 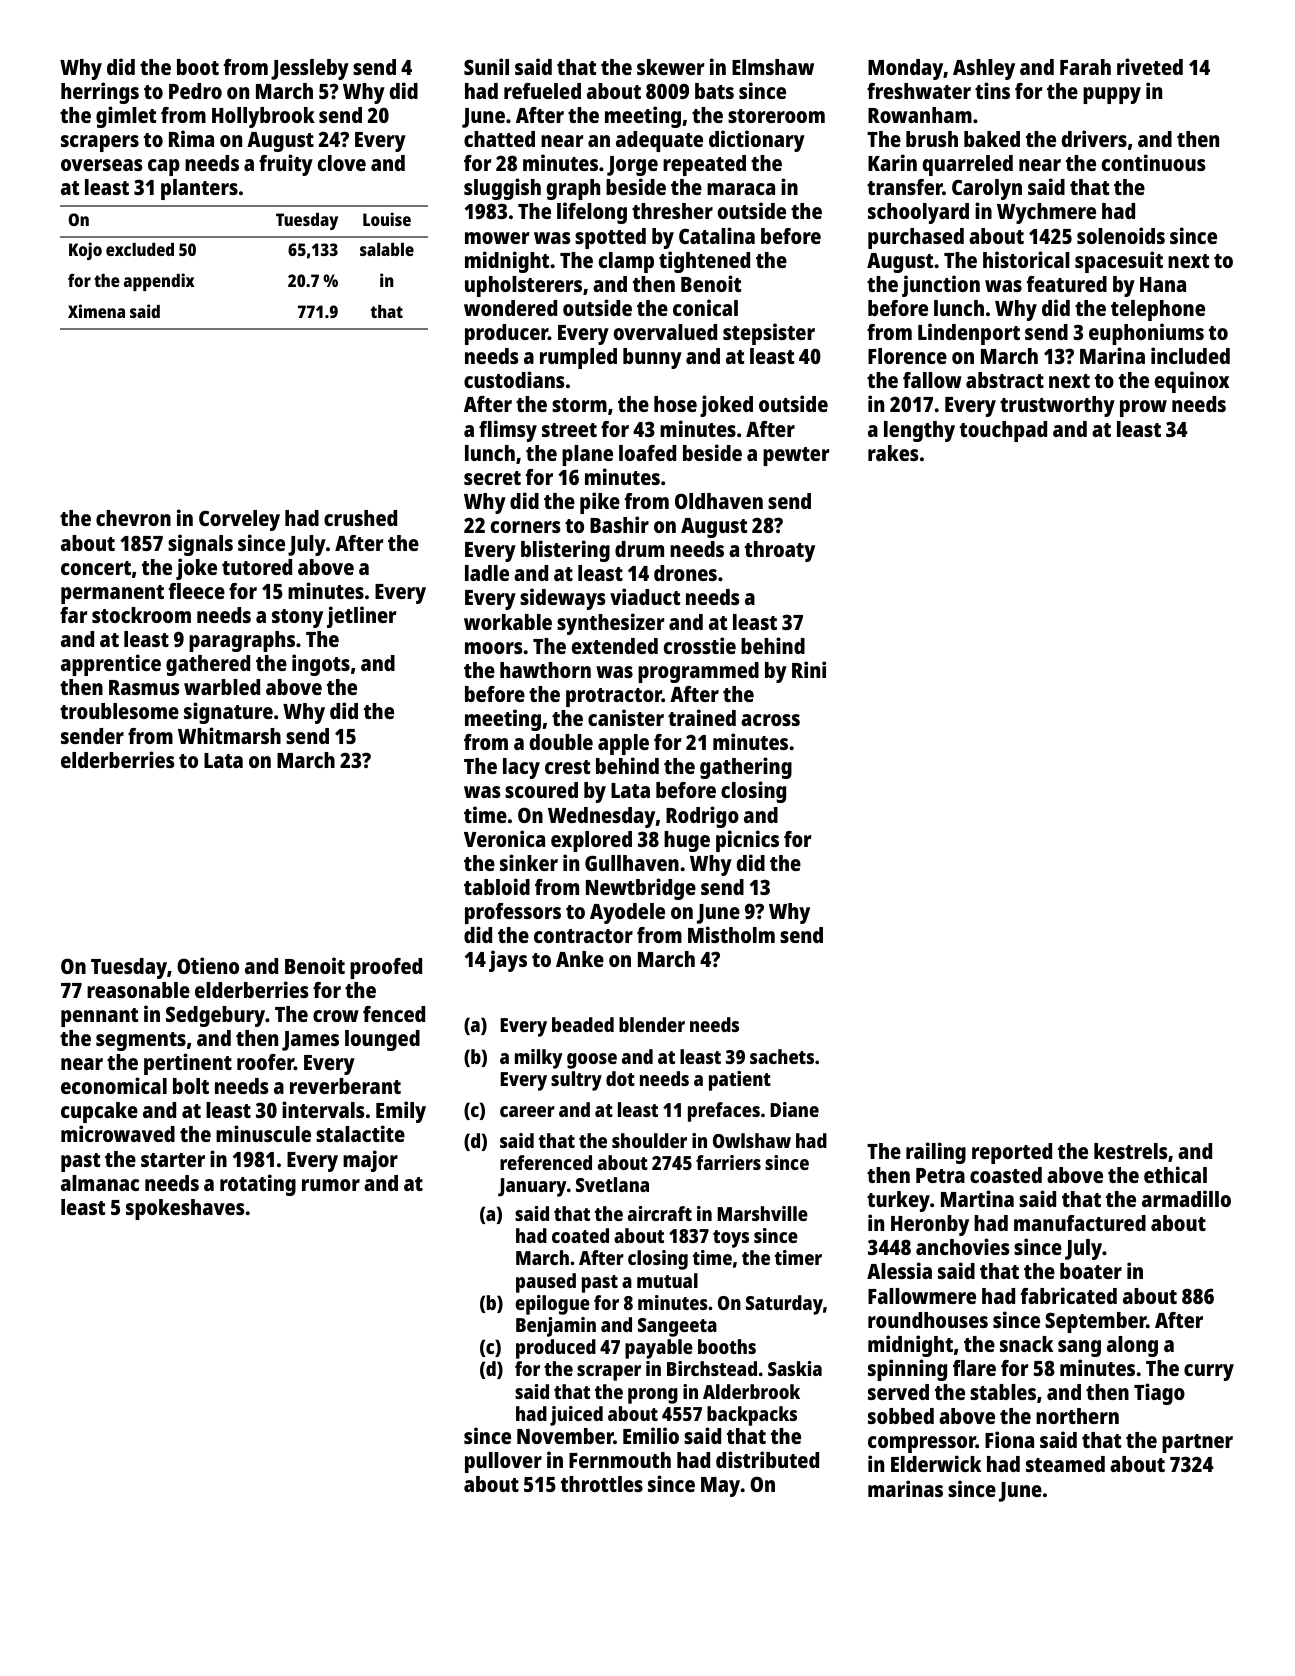 What do you see at coordinates (310, 69) in the image?
I see `Jessleby` at bounding box center [310, 69].
